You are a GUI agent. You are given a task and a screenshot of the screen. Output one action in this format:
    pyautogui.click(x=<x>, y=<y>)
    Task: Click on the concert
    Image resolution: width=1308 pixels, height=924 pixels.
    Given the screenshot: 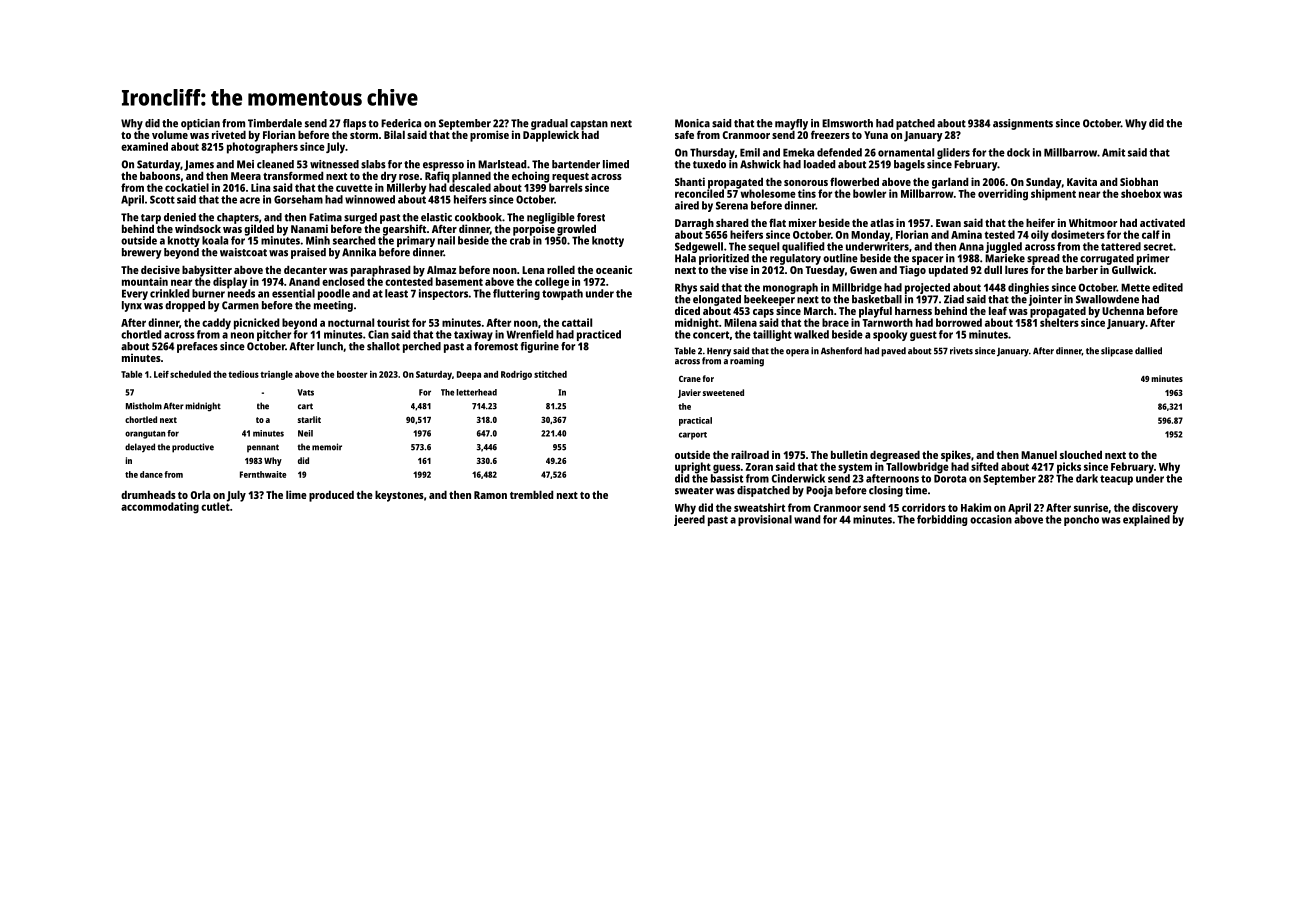 What is the action you would take?
    pyautogui.click(x=711, y=335)
